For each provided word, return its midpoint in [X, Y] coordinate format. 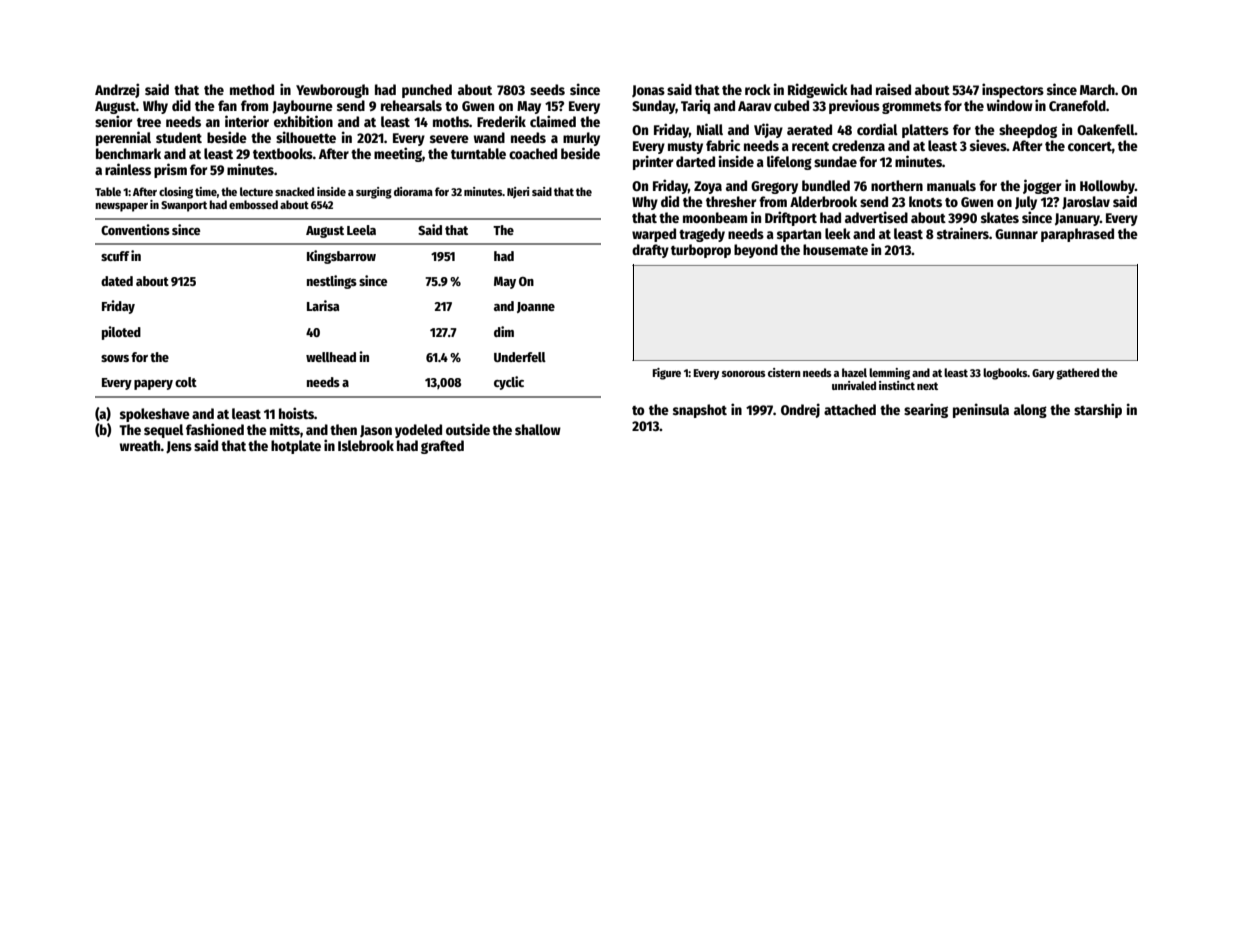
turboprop [701, 251]
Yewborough [332, 91]
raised [893, 89]
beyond [756, 251]
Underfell [520, 357]
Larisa [323, 305]
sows [115, 358]
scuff [115, 256]
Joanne [536, 307]
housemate [835, 249]
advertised [876, 217]
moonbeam [715, 217]
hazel [854, 372]
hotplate [296, 447]
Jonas [648, 91]
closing [176, 193]
